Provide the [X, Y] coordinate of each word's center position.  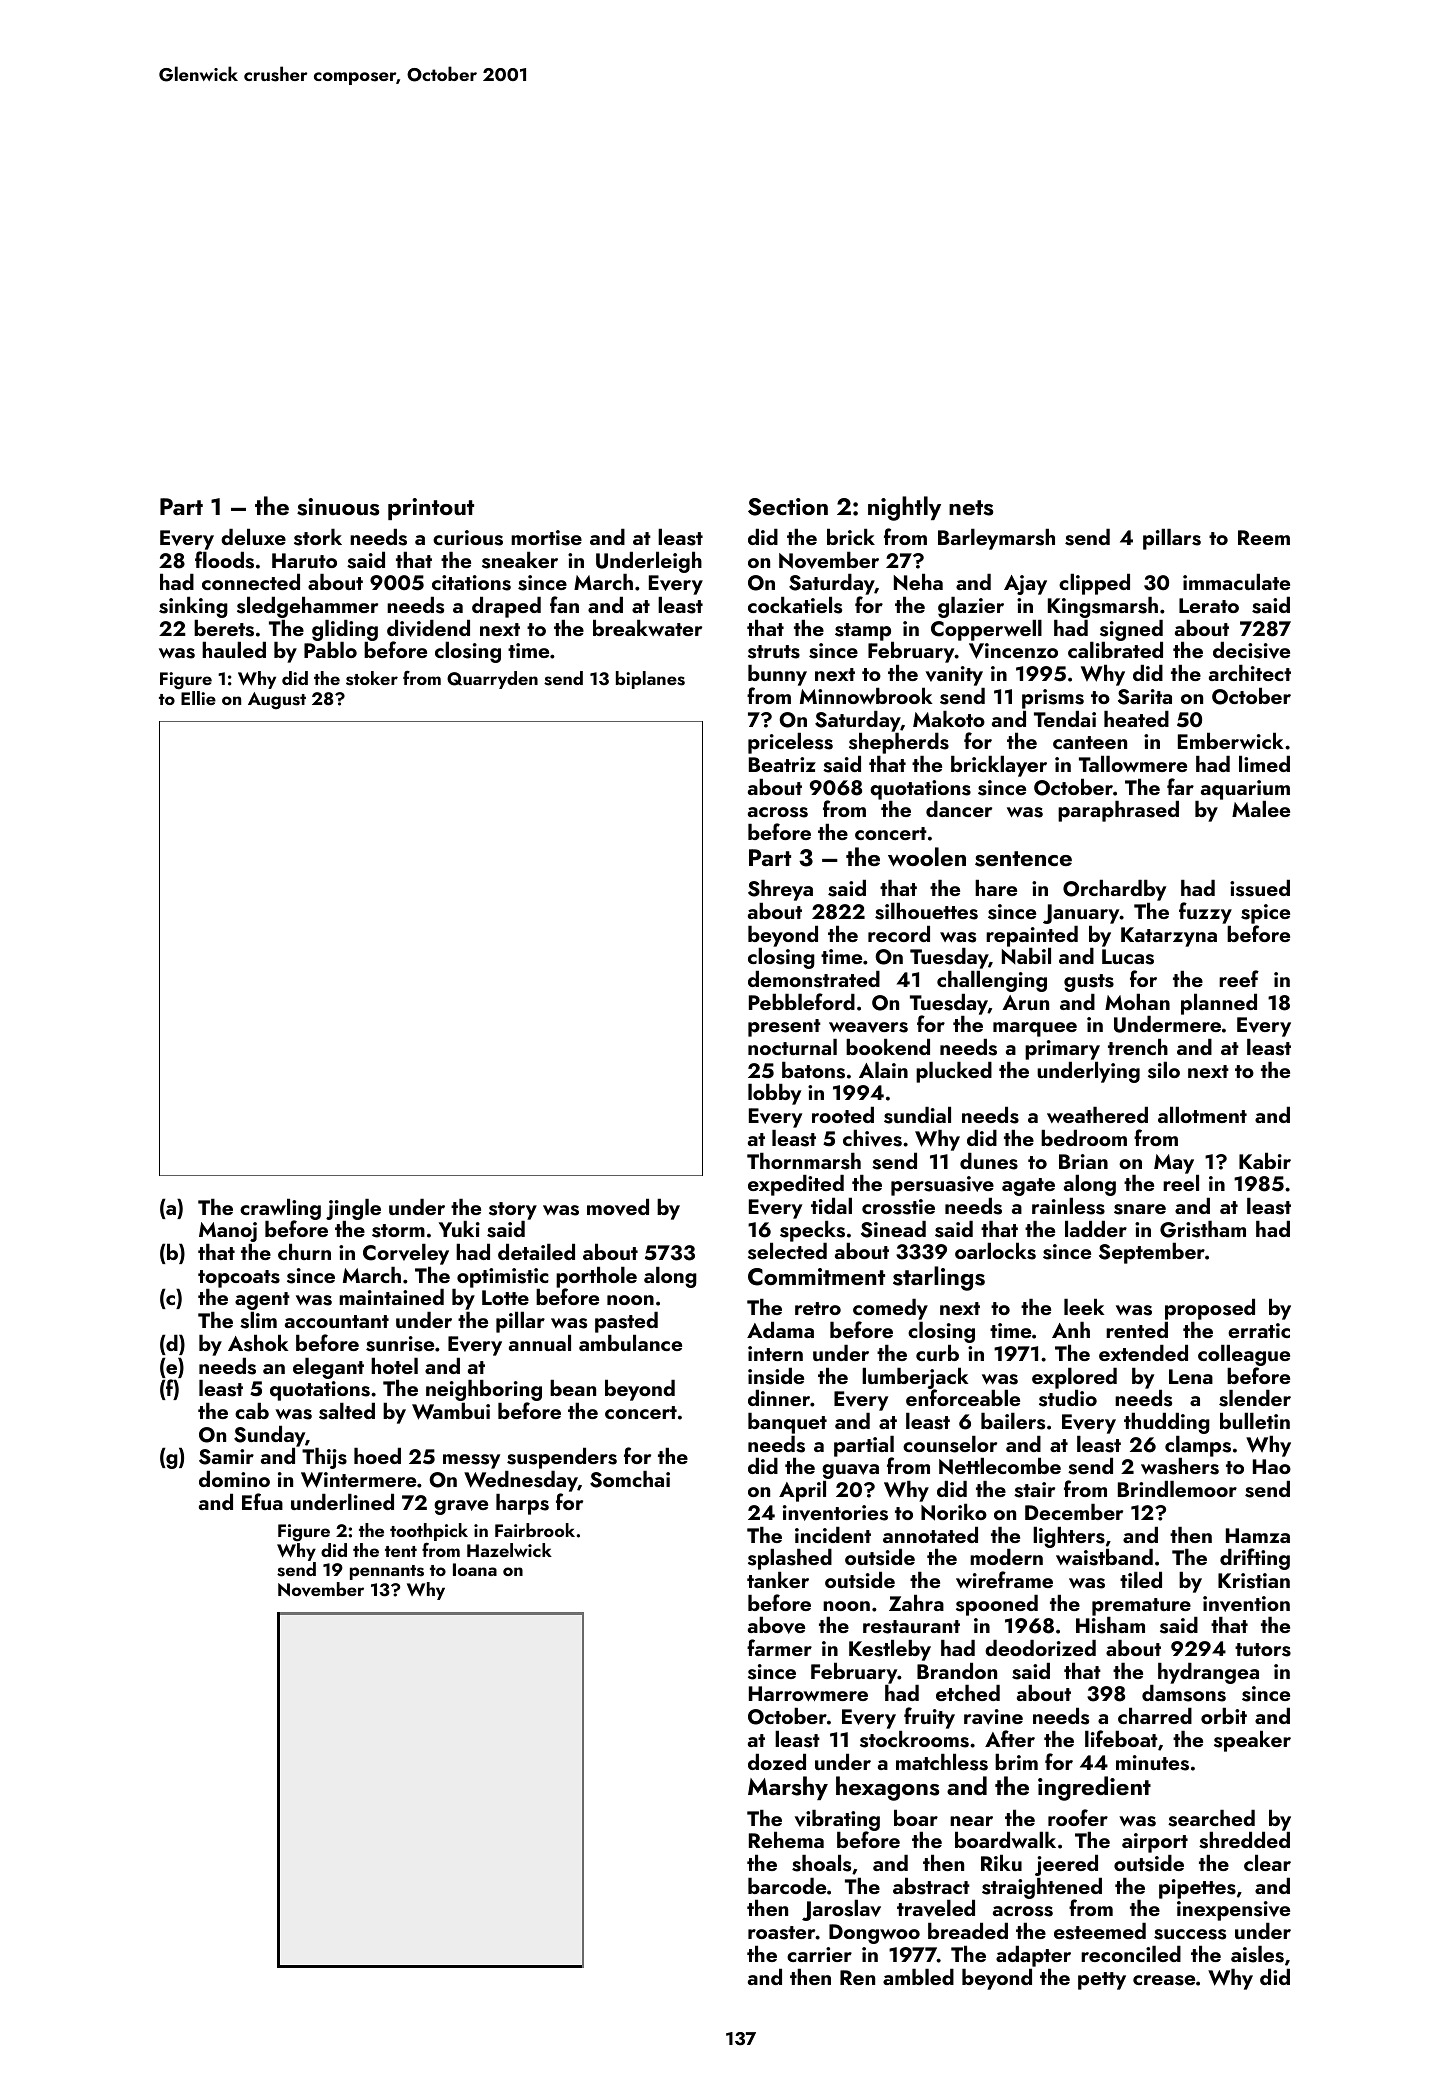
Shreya [780, 890]
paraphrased [1118, 811]
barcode [787, 1885]
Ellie [198, 698]
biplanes [650, 680]
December [1074, 1511]
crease [1164, 1980]
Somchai [630, 1479]
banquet [787, 1423]
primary [1062, 1050]
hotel [394, 1365]
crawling [280, 1209]
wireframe [1004, 1579]
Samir [226, 1457]
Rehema [786, 1839]
